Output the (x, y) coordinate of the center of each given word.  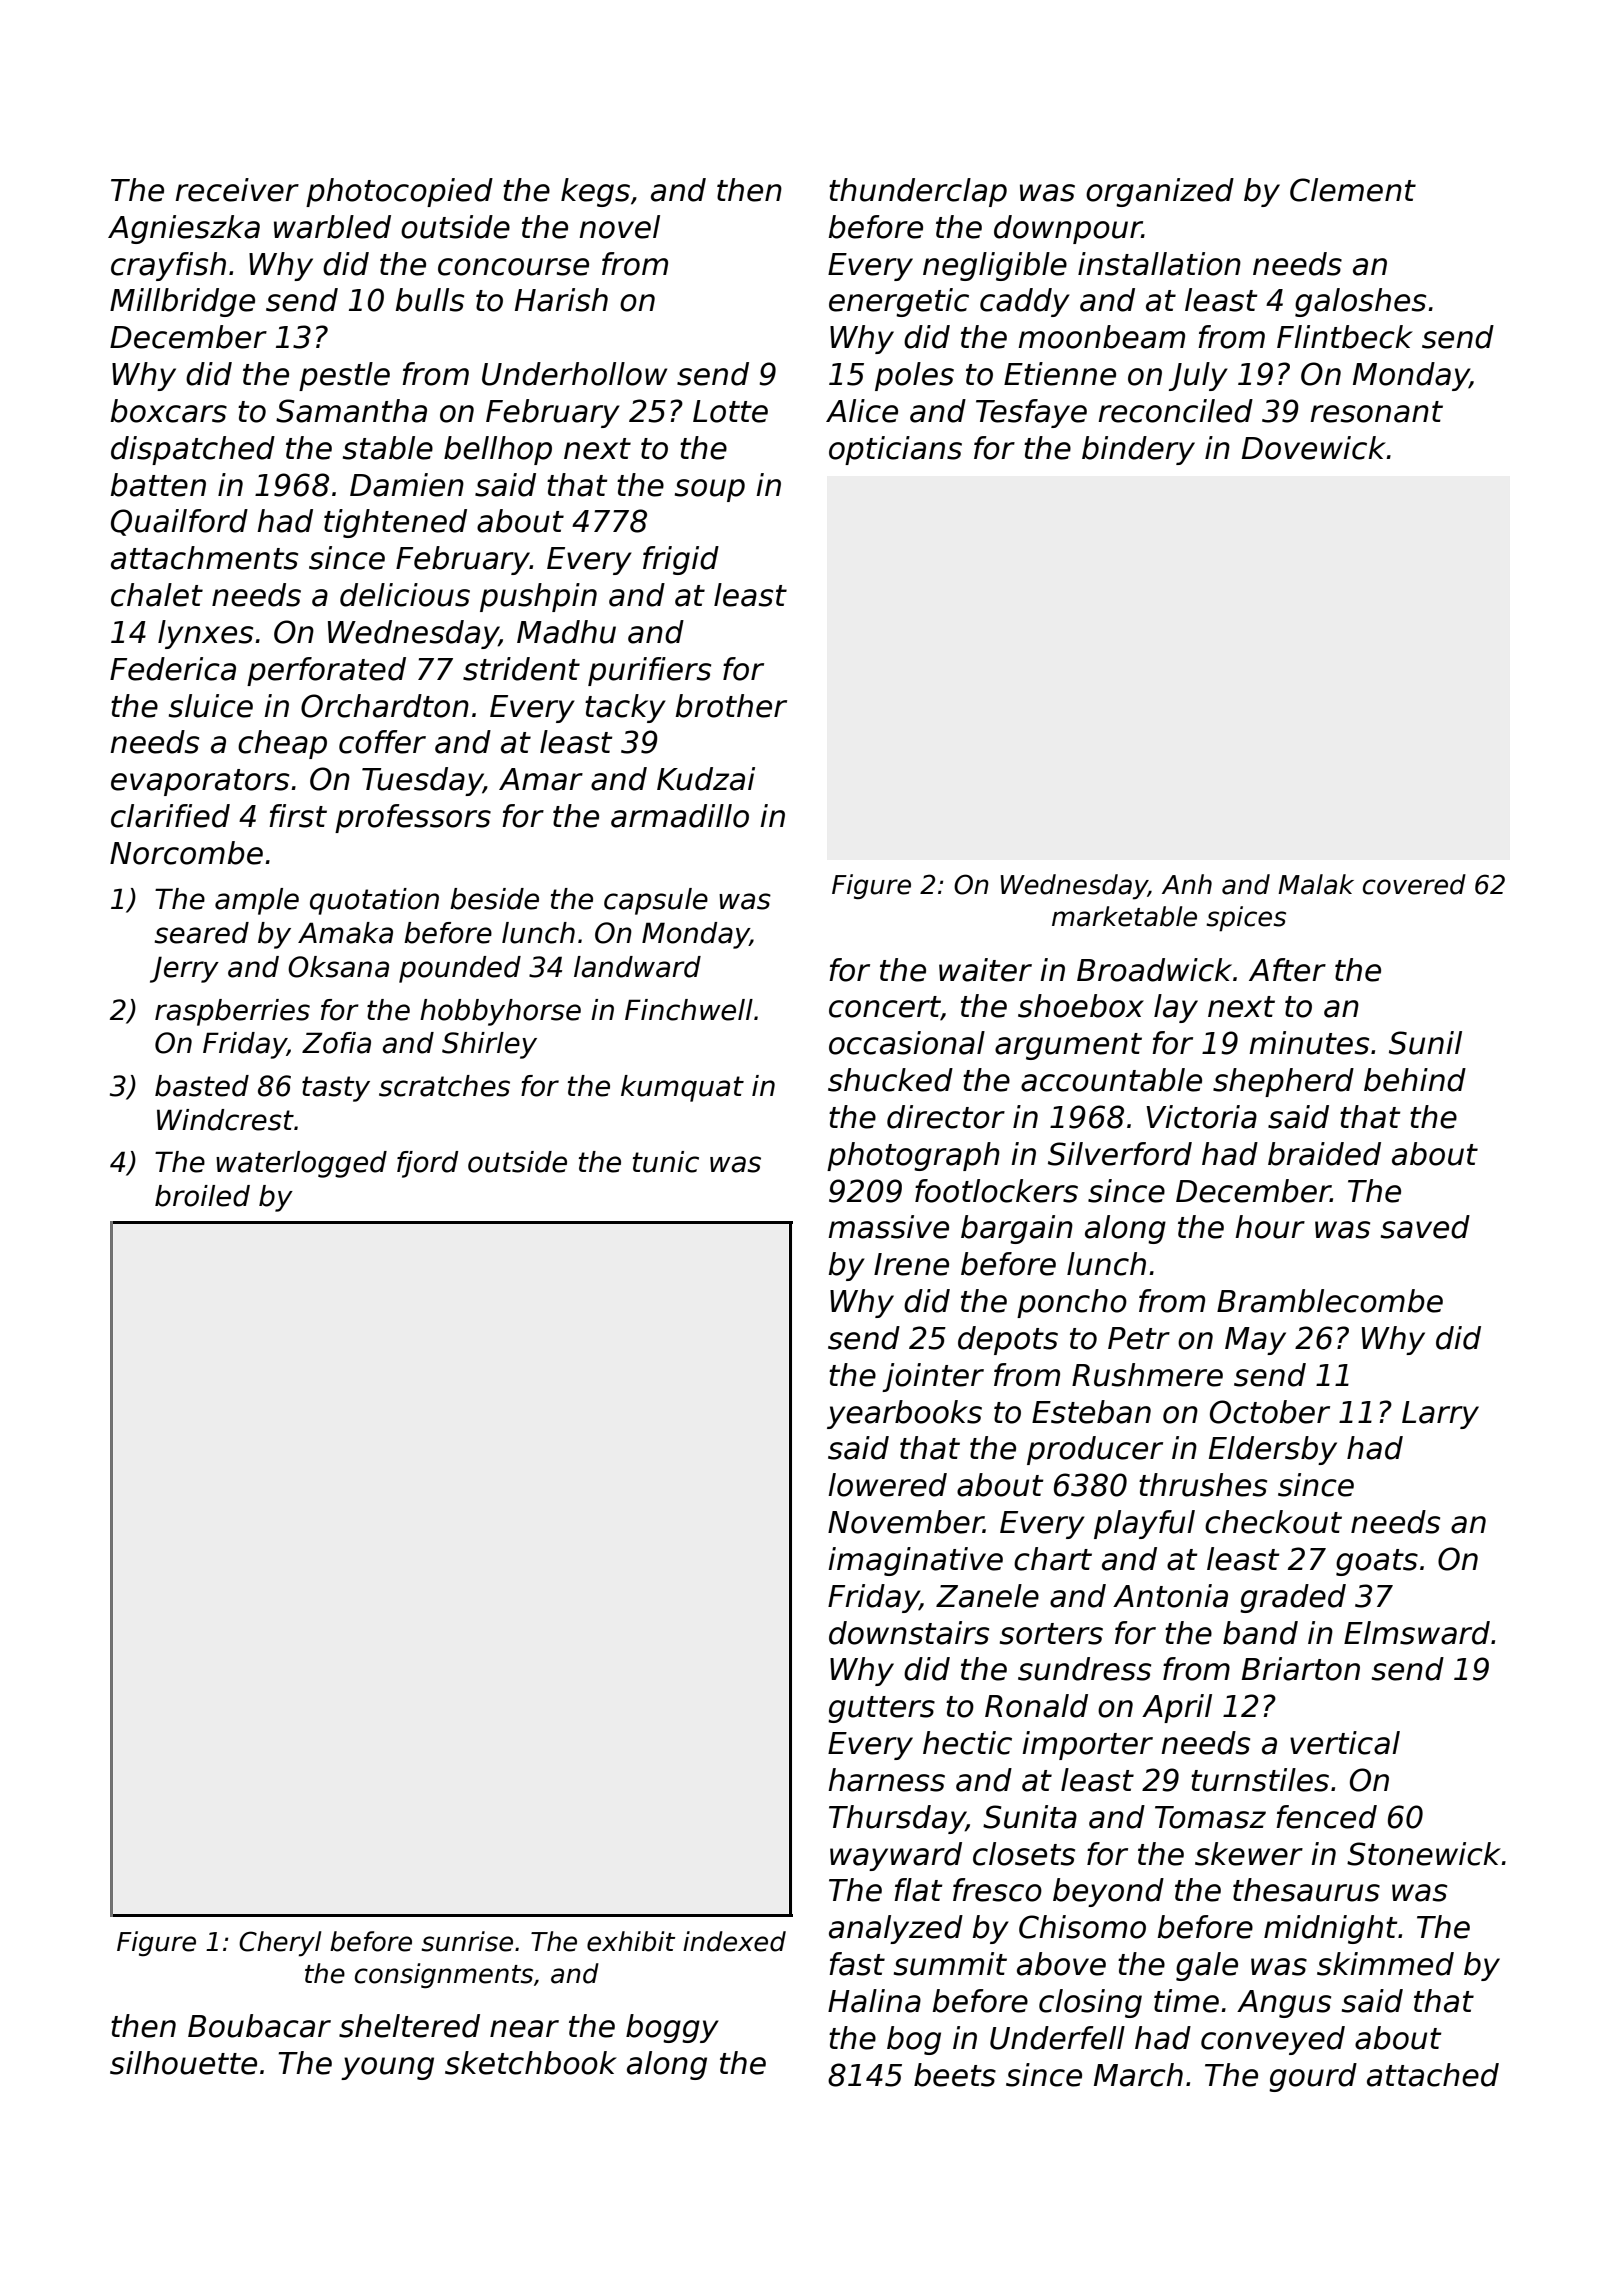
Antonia (1170, 1596)
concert (885, 1008)
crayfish (168, 266)
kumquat (682, 1088)
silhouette (183, 2063)
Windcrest (225, 1120)
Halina (874, 2001)
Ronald (1036, 1706)
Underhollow (574, 374)
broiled (202, 1196)
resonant (1376, 412)
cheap (282, 744)
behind (1415, 1080)
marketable (1124, 916)
